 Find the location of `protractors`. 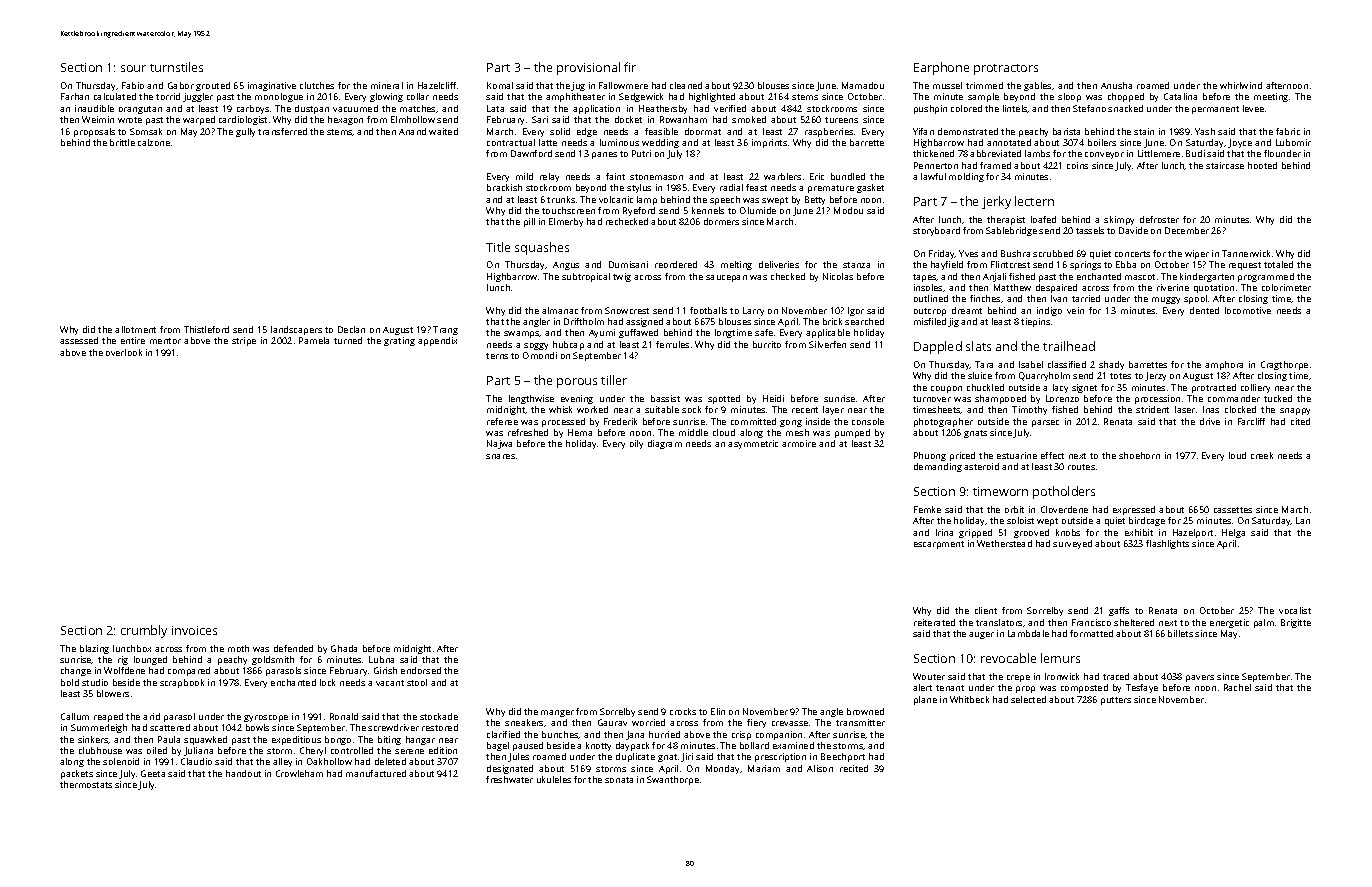

protractors is located at coordinates (1006, 69).
